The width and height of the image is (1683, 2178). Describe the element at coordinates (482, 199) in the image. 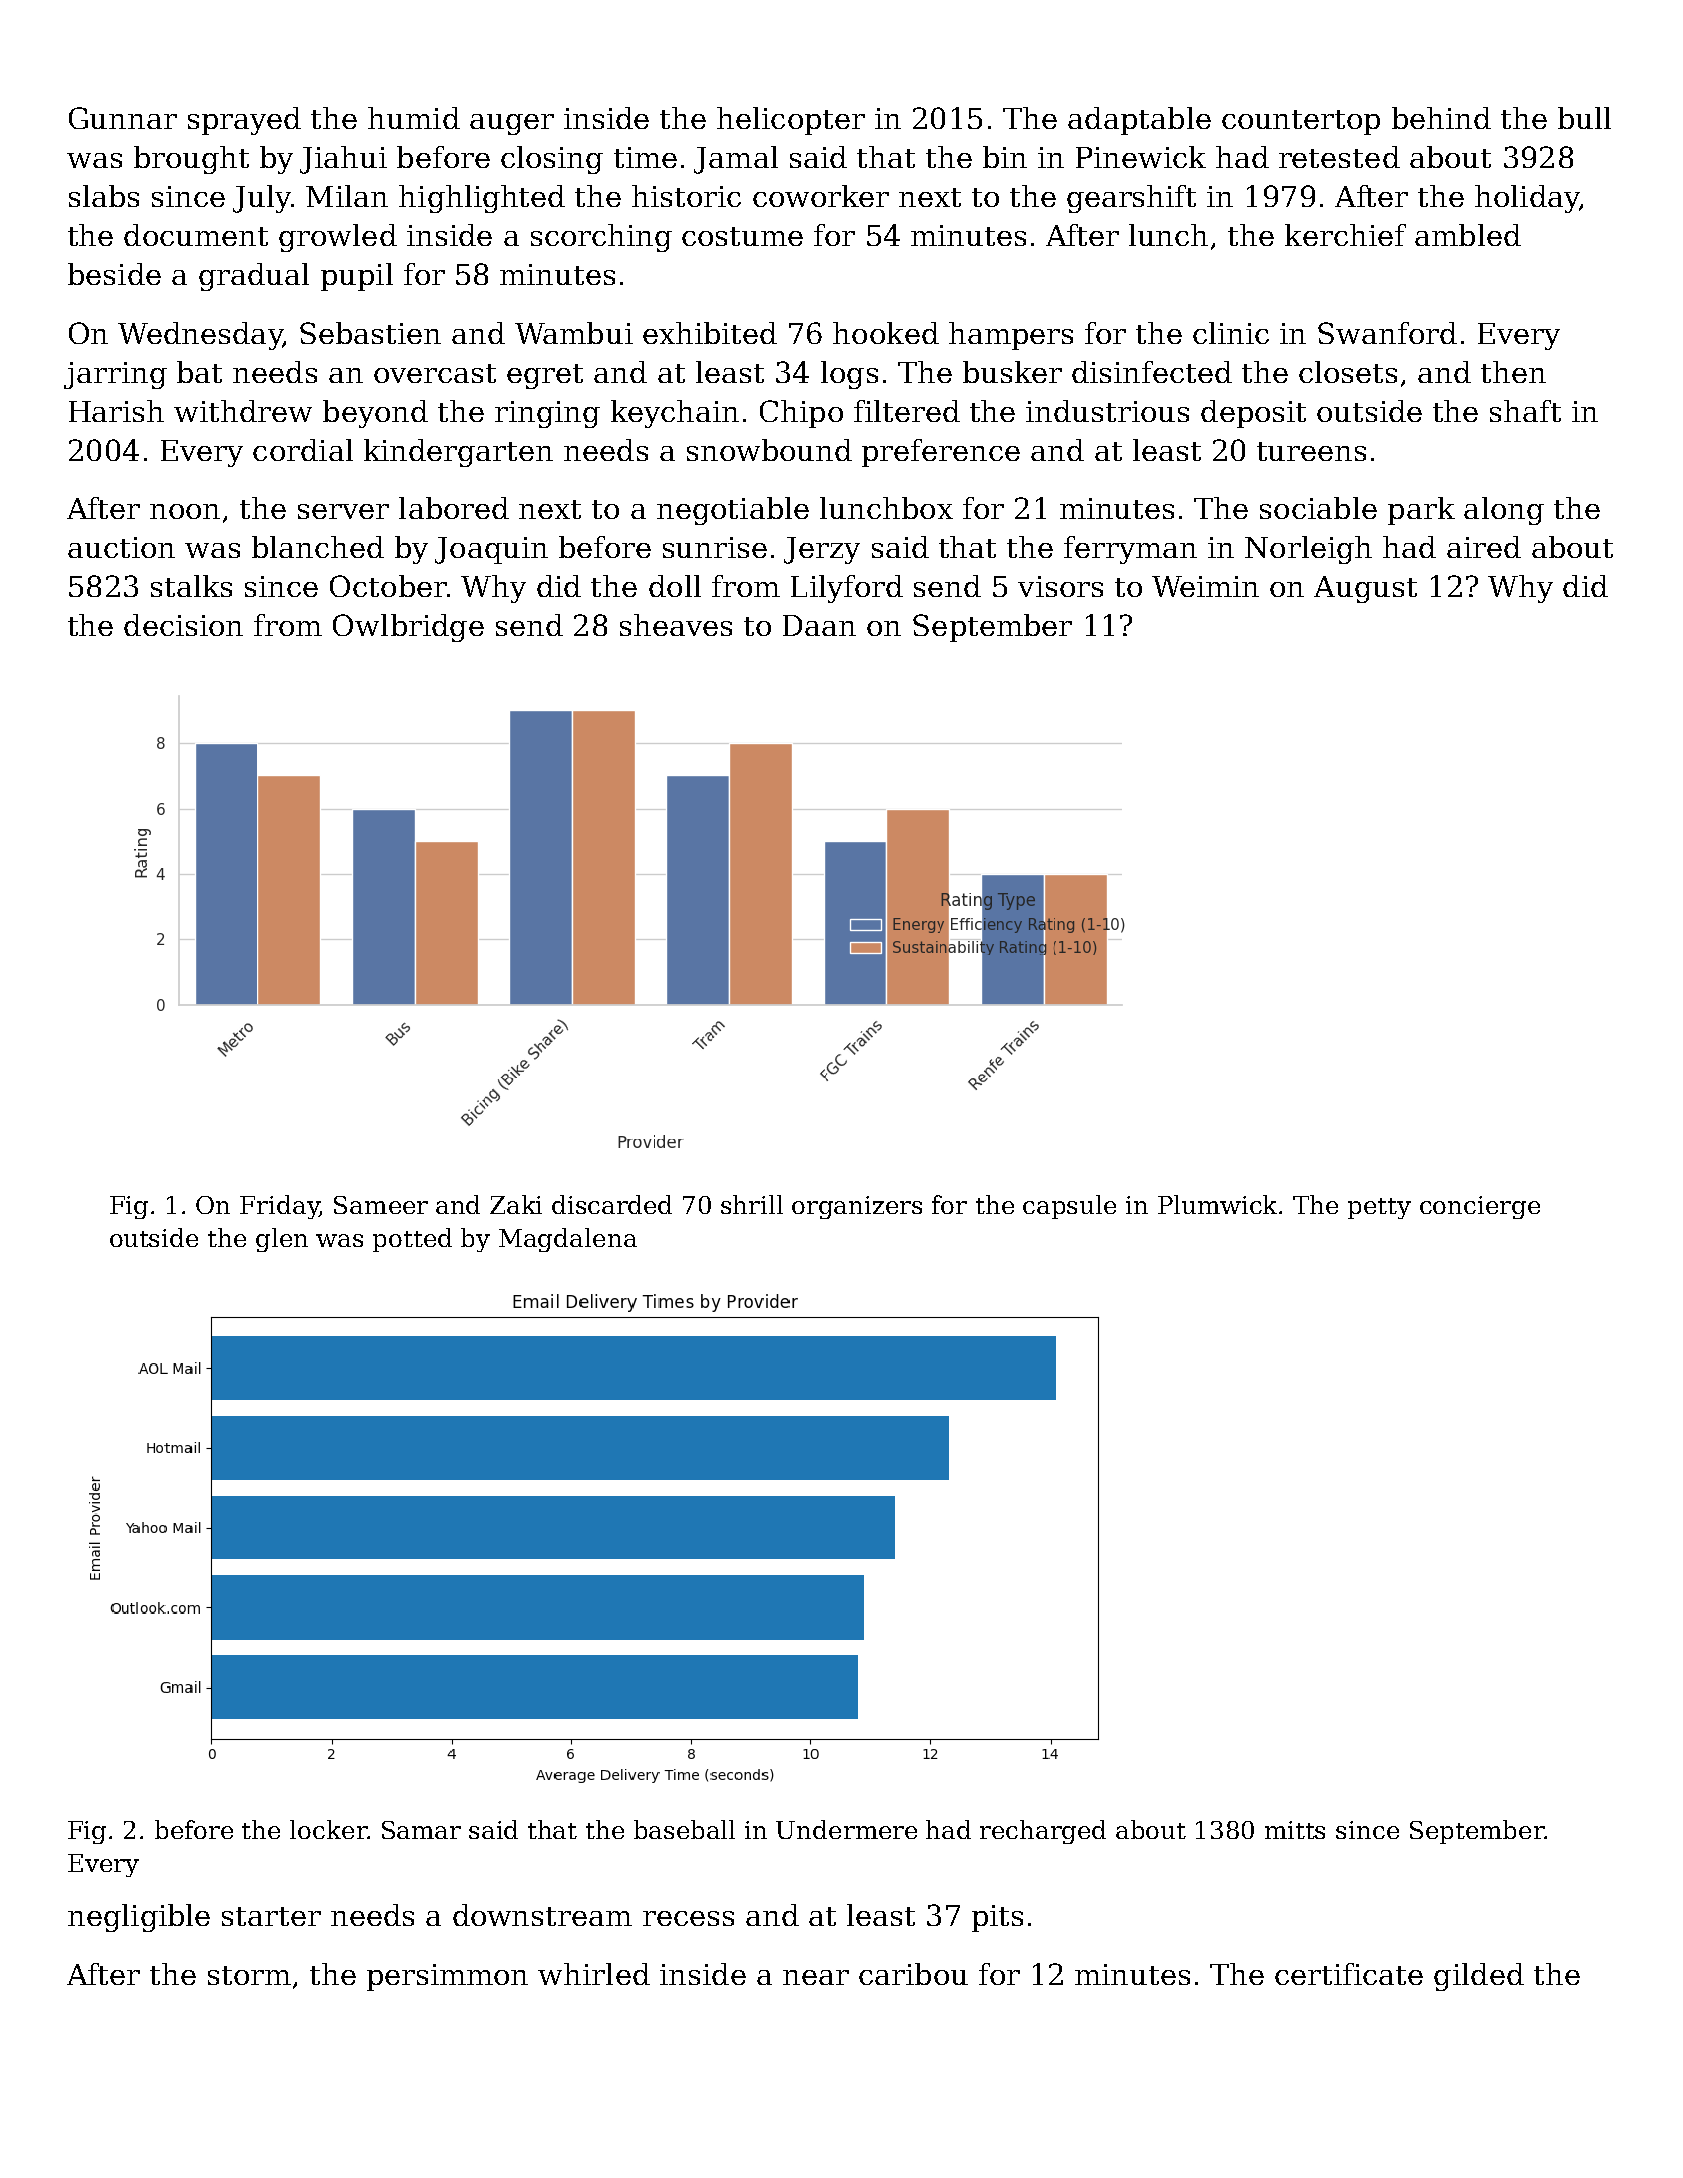

I see `highlighted` at that location.
